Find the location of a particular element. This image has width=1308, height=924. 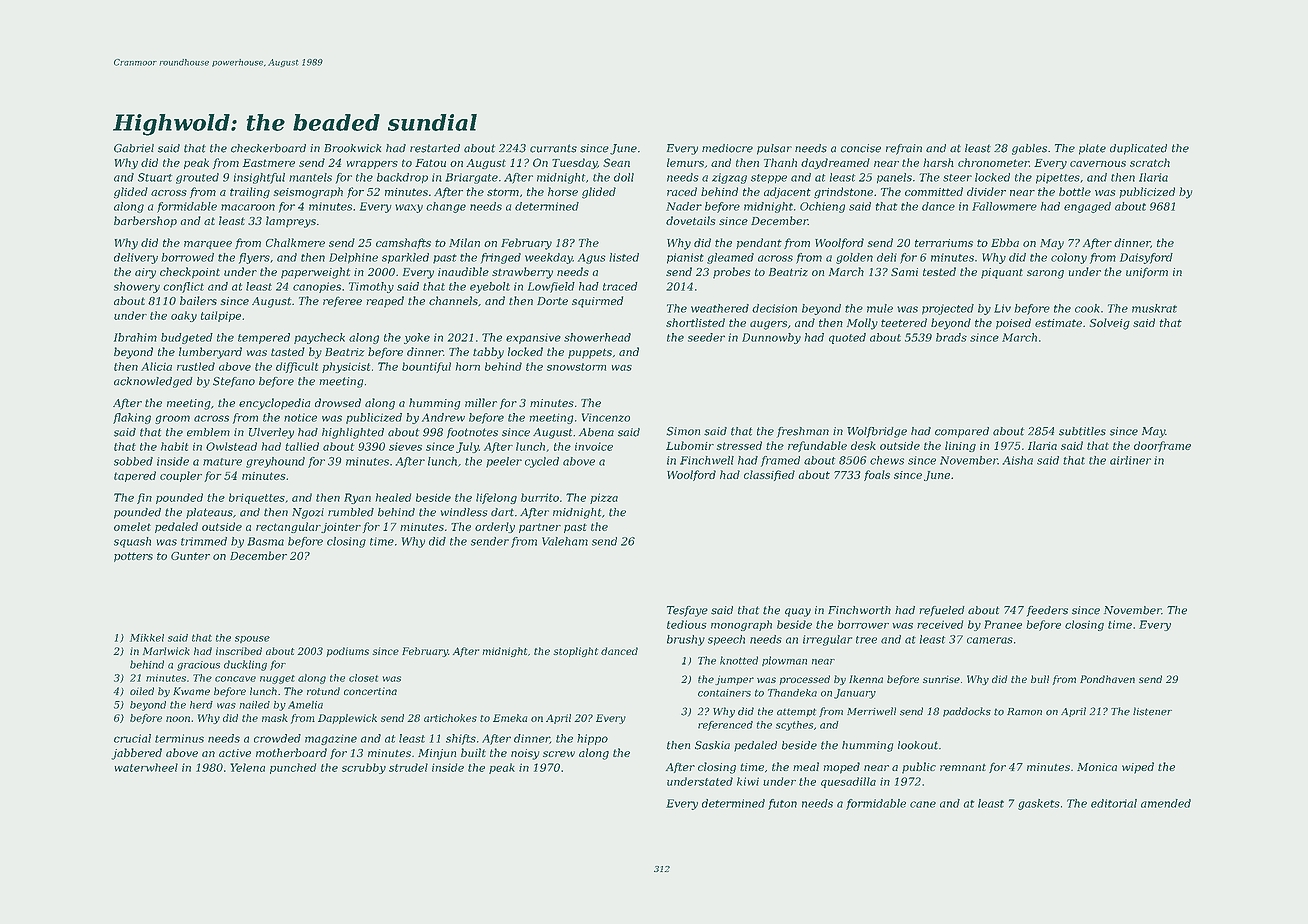

drowsed is located at coordinates (338, 402).
